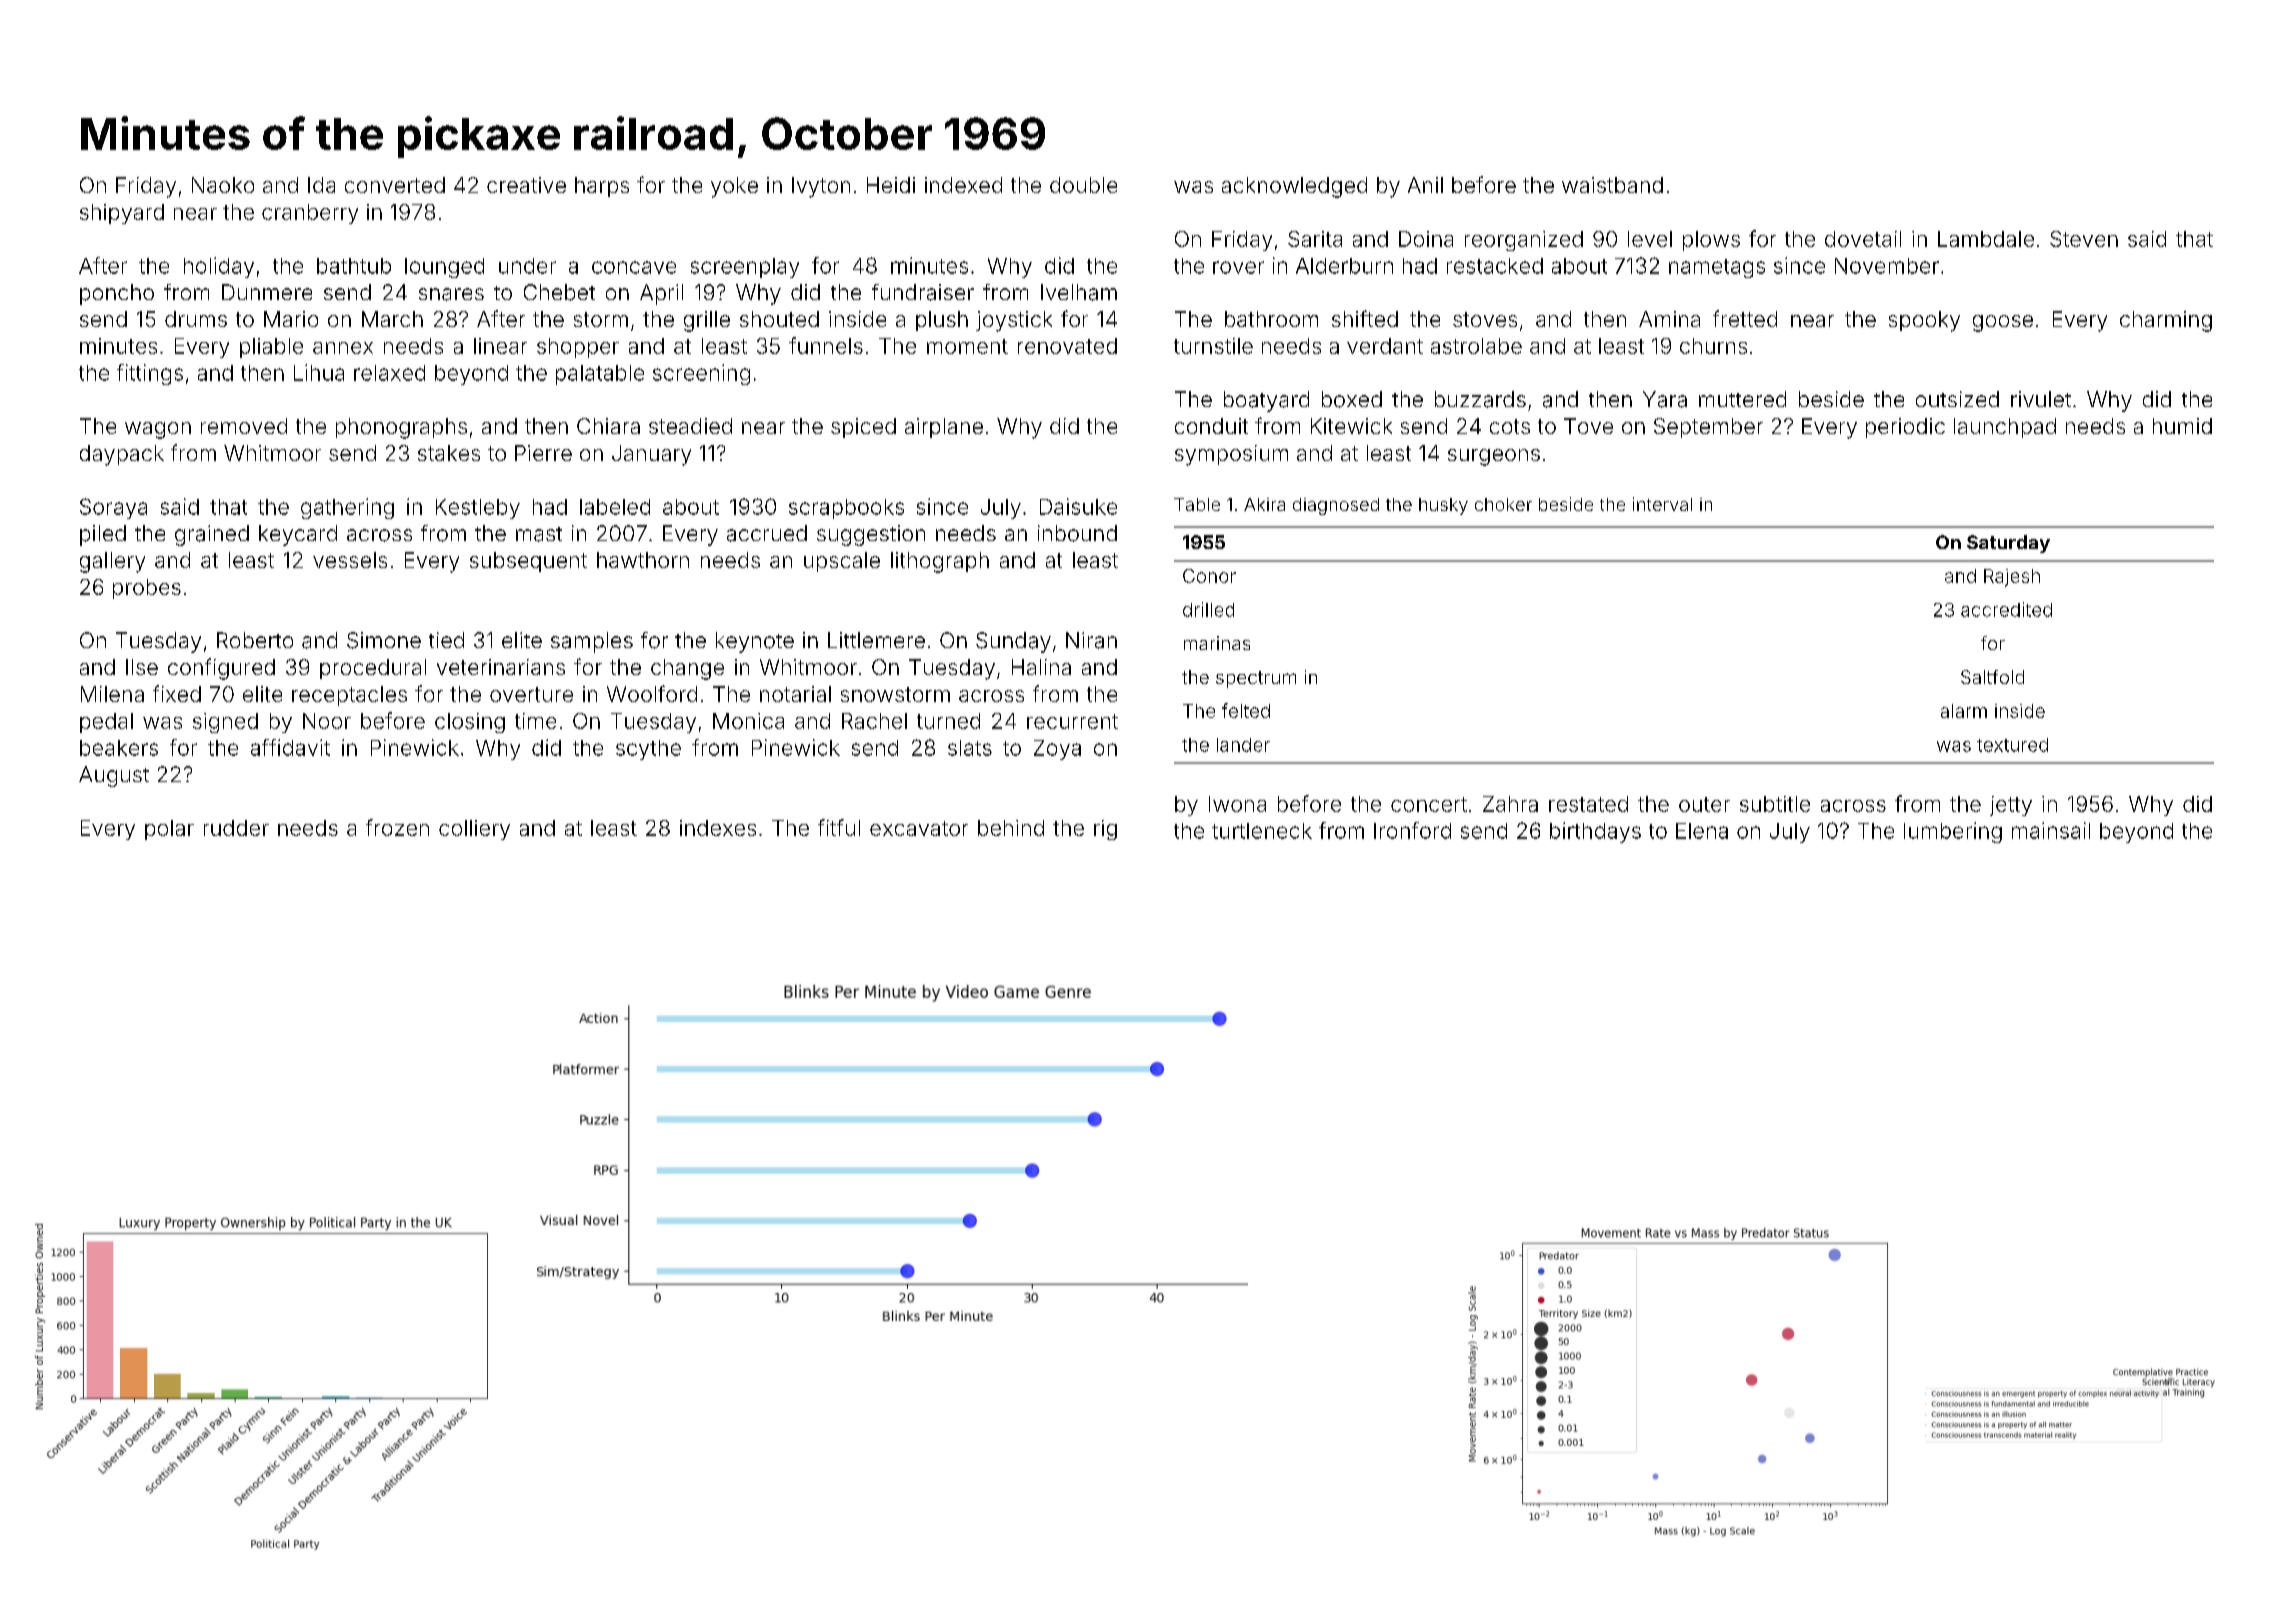 The height and width of the page is (1620, 2292). I want to click on Saltfold, so click(1992, 677).
